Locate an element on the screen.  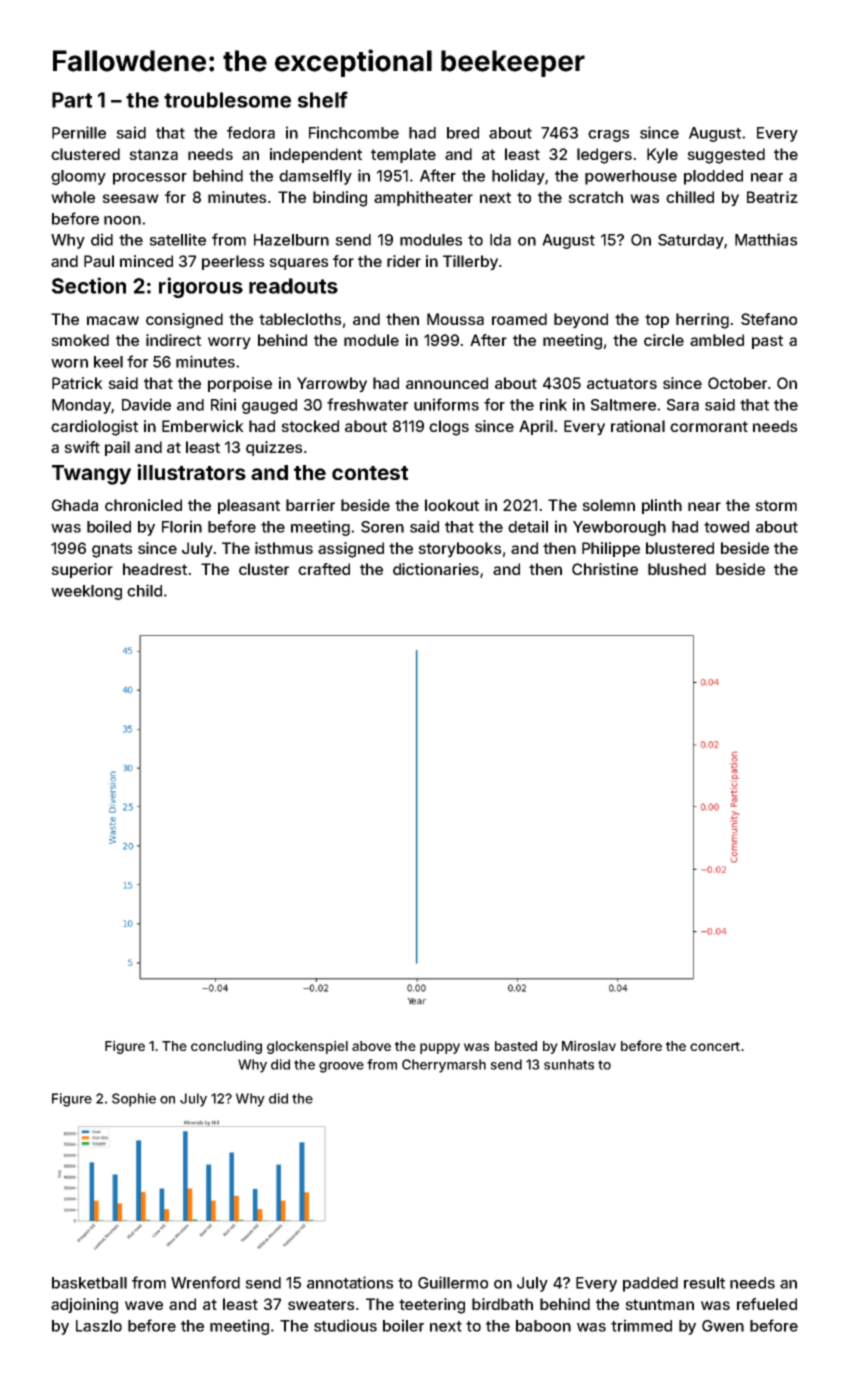
Laszlo is located at coordinates (99, 1326).
